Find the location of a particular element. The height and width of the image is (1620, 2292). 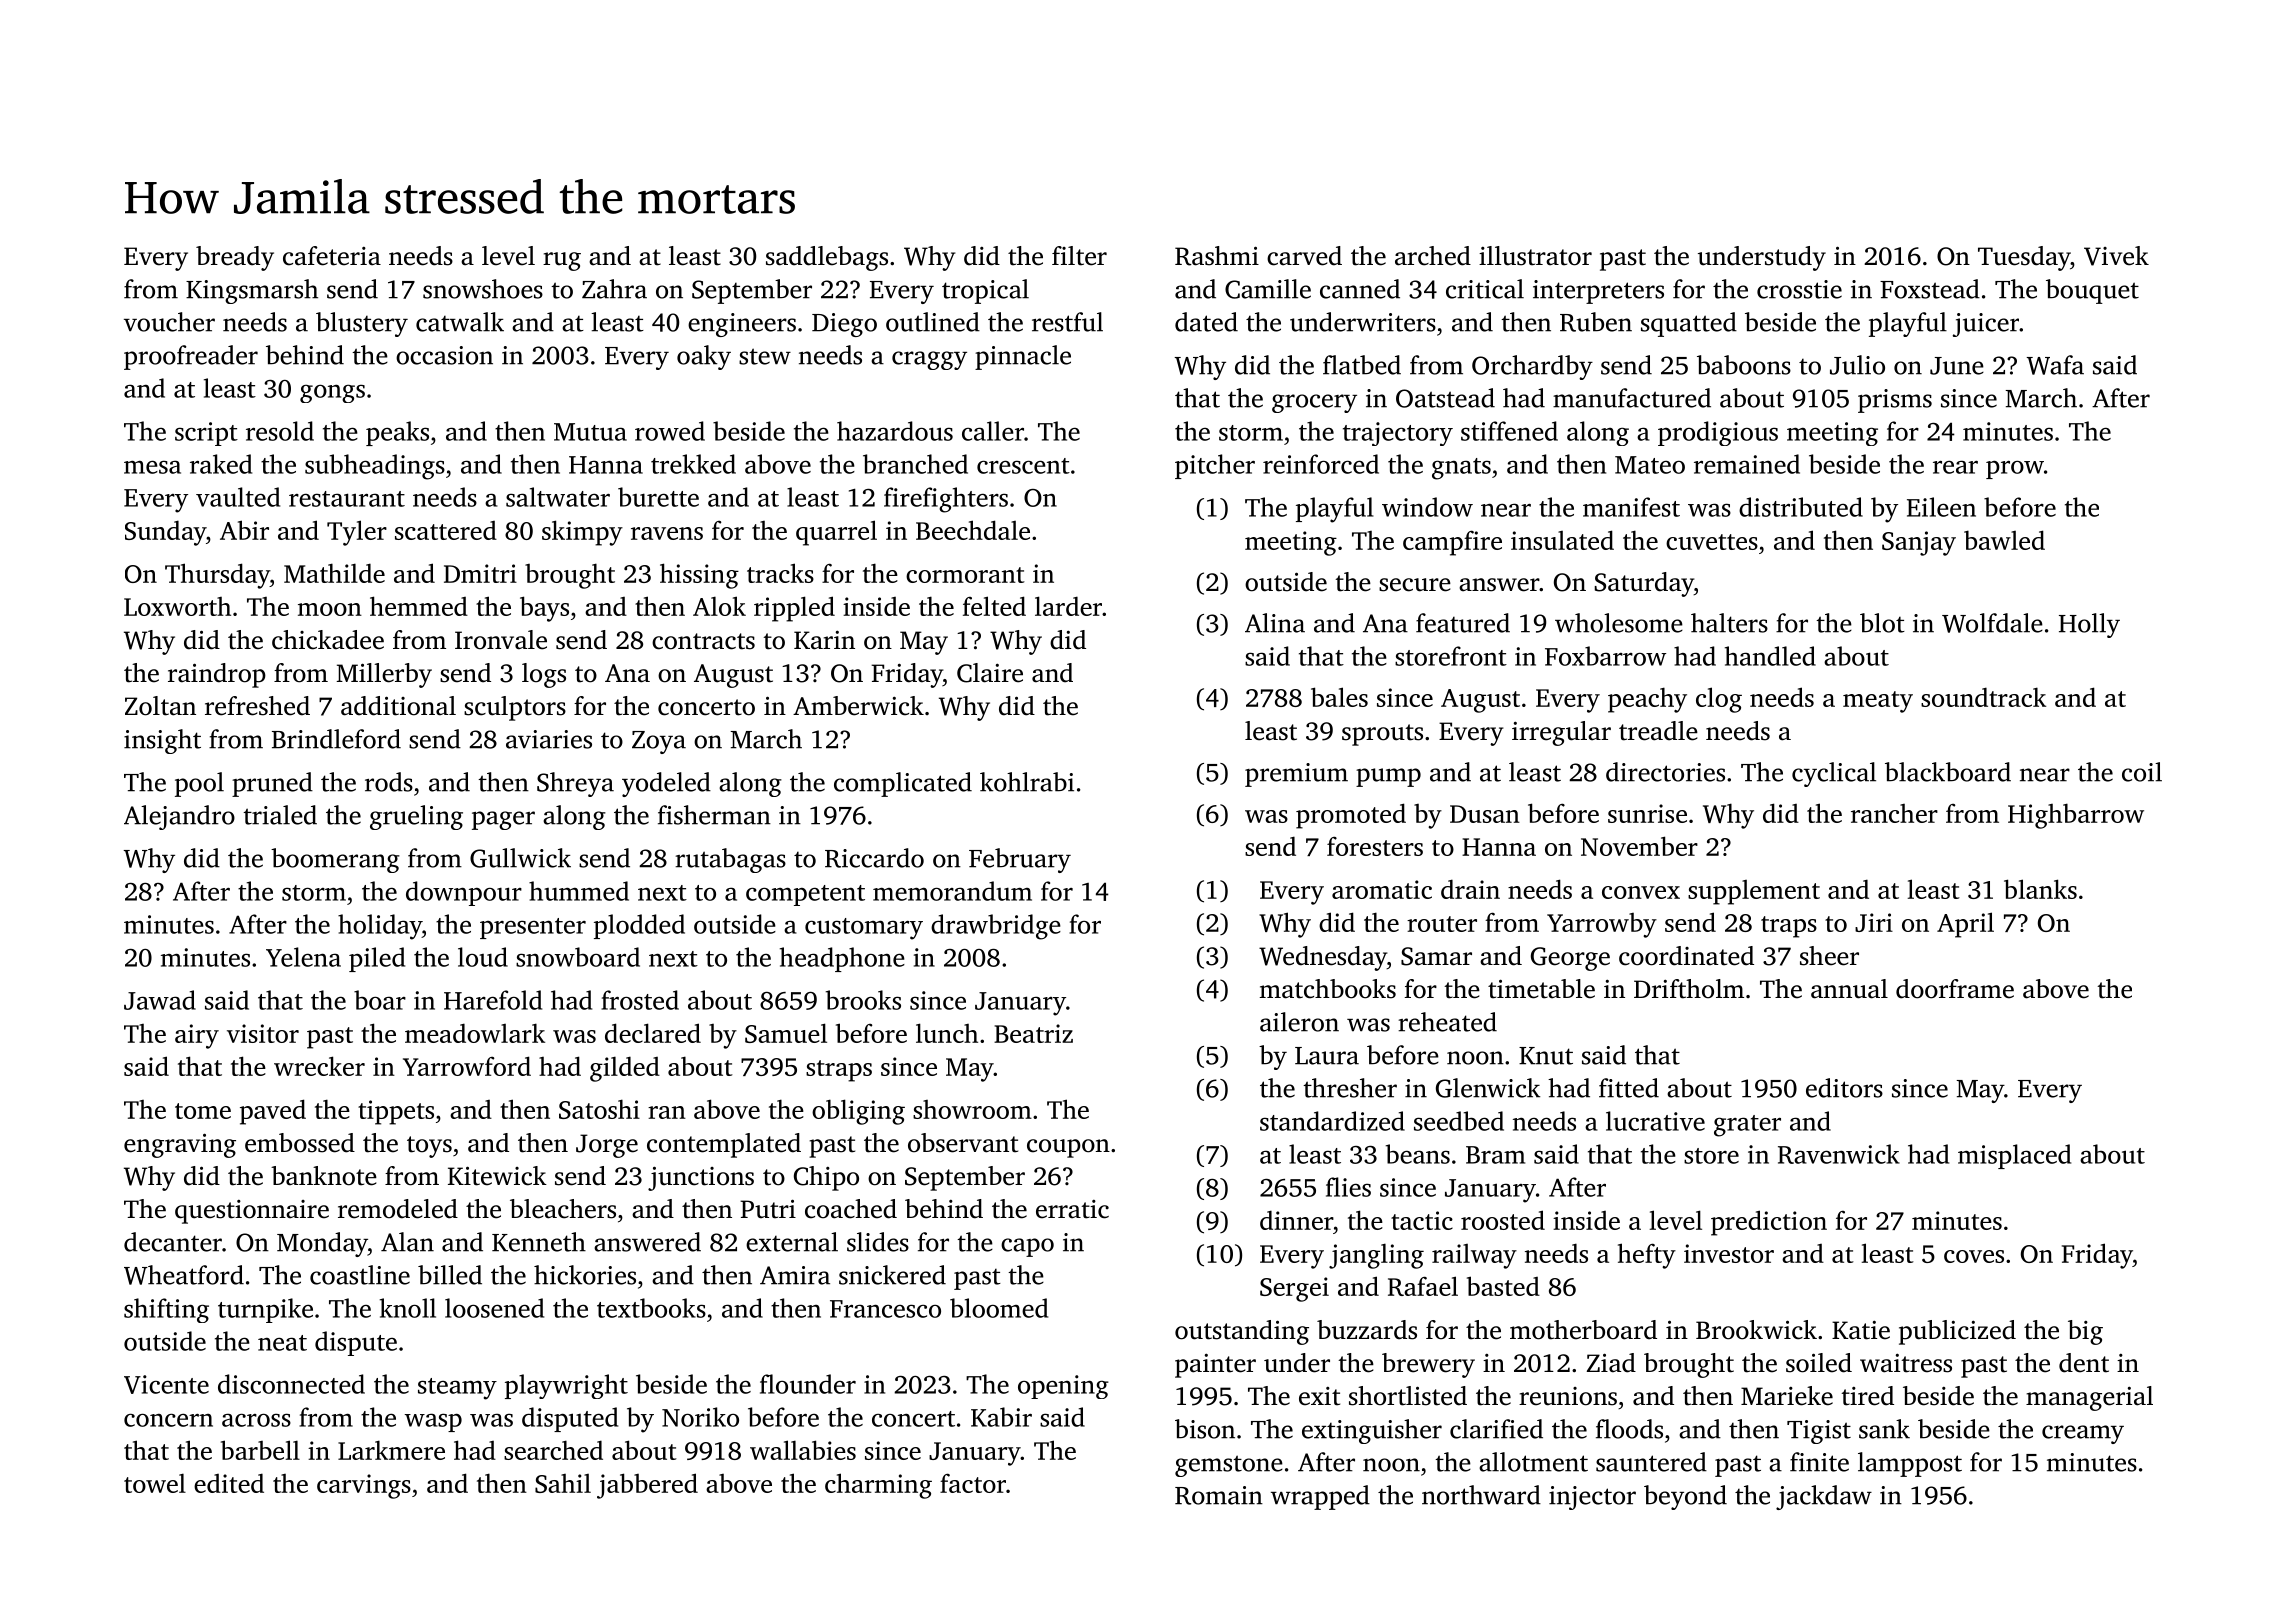

clog is located at coordinates (1719, 700).
